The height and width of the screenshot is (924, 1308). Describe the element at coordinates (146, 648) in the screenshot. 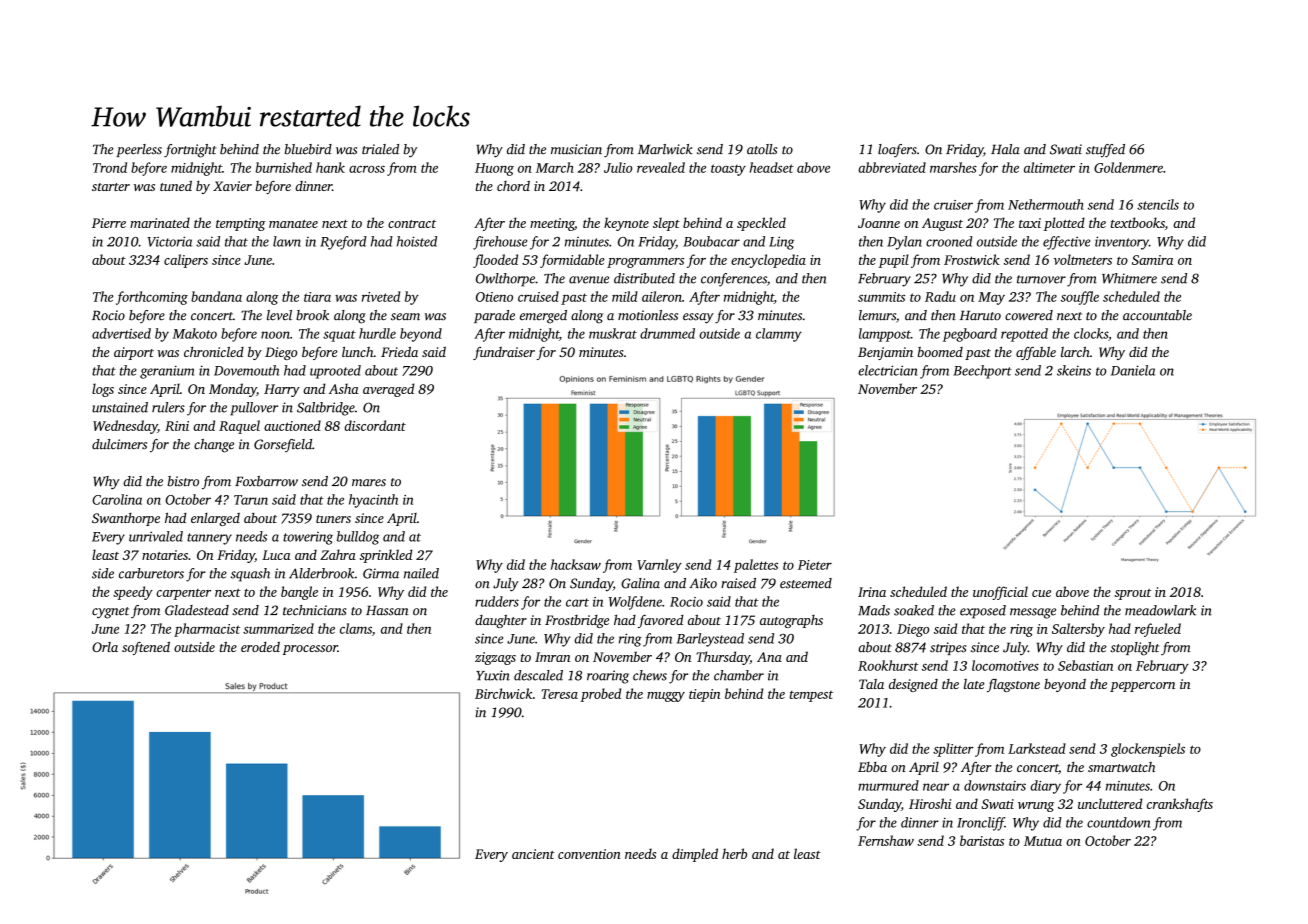

I see `softened` at that location.
